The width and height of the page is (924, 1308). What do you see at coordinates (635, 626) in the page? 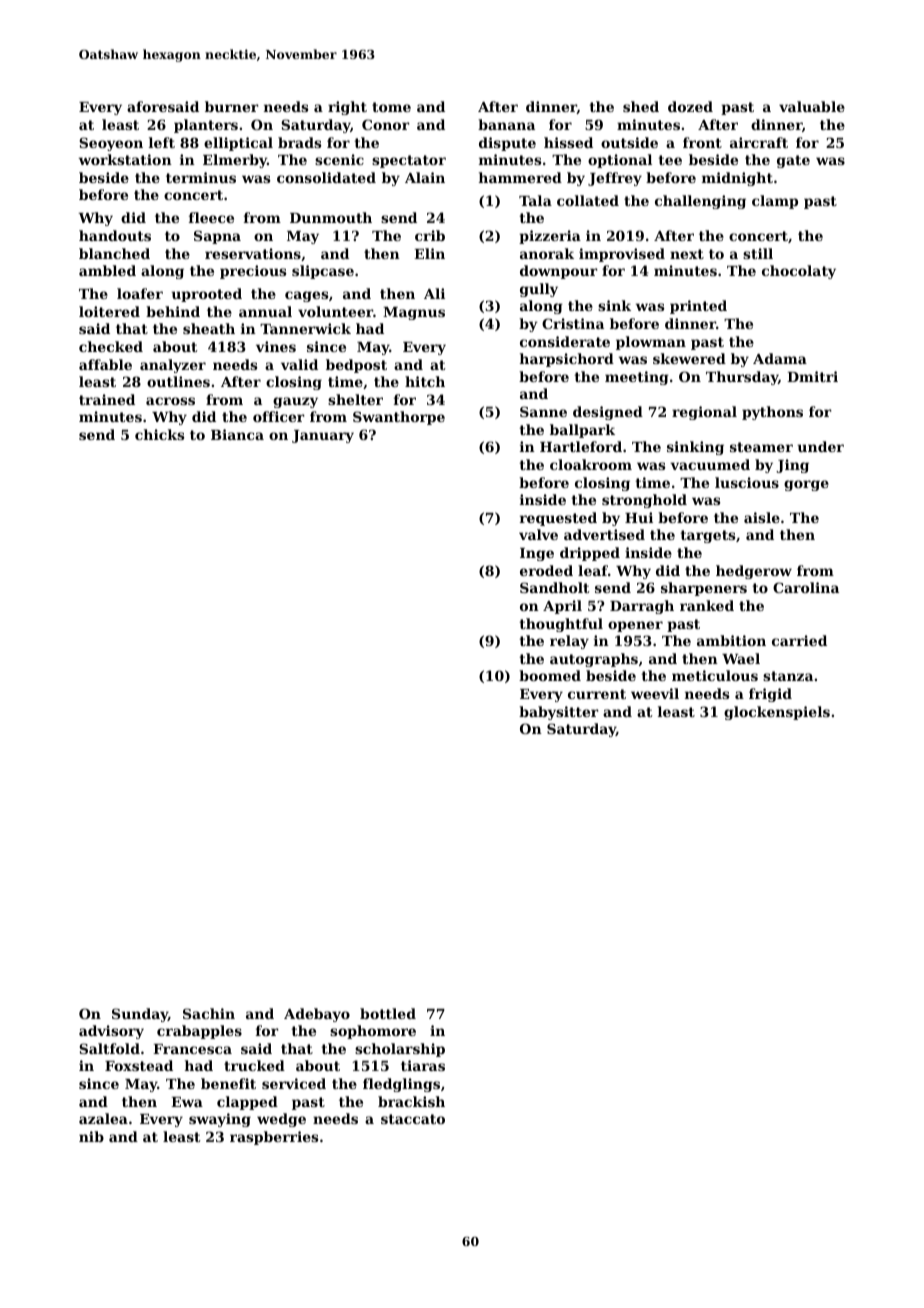
I see `opener` at bounding box center [635, 626].
